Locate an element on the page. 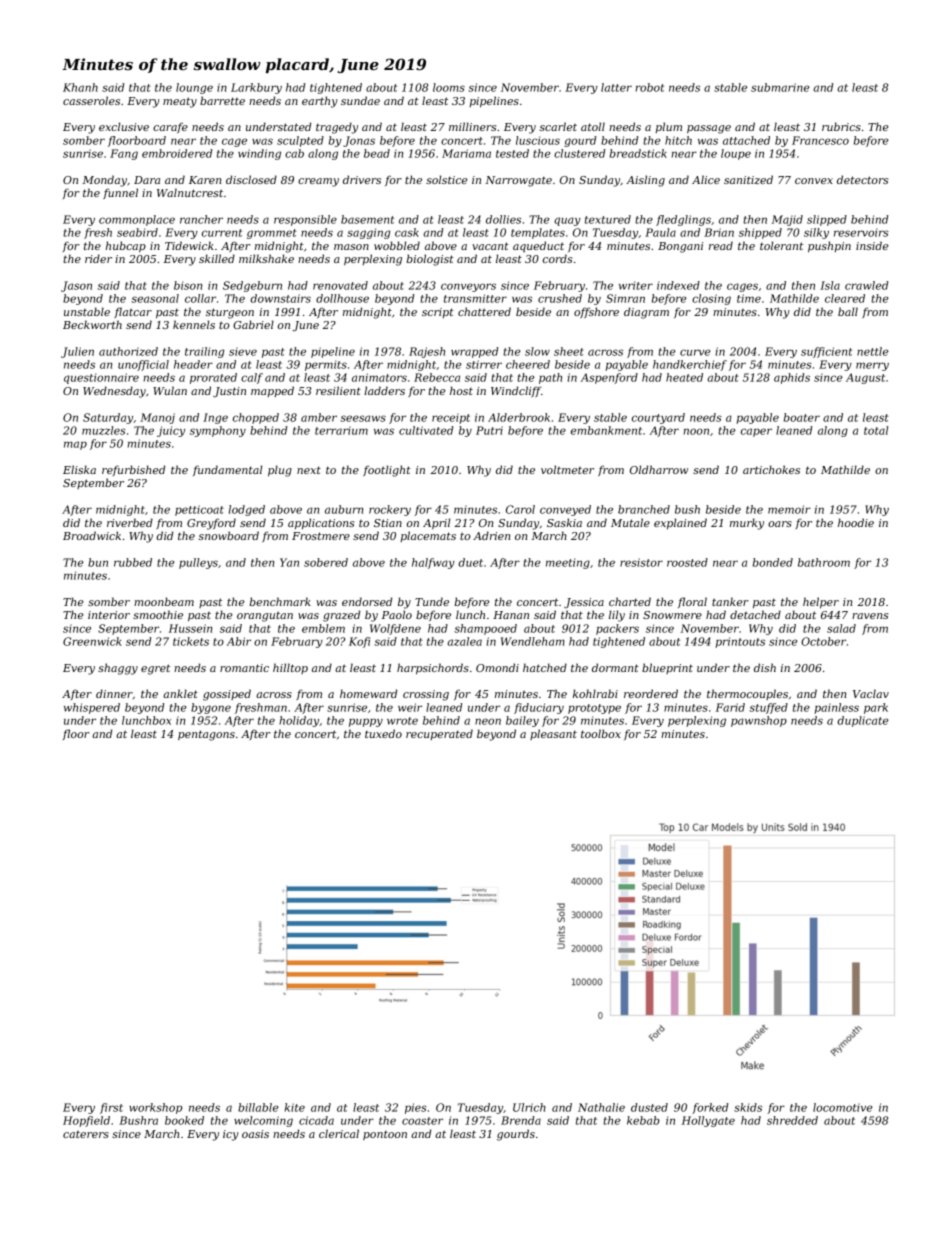  pentagons is located at coordinates (206, 735).
